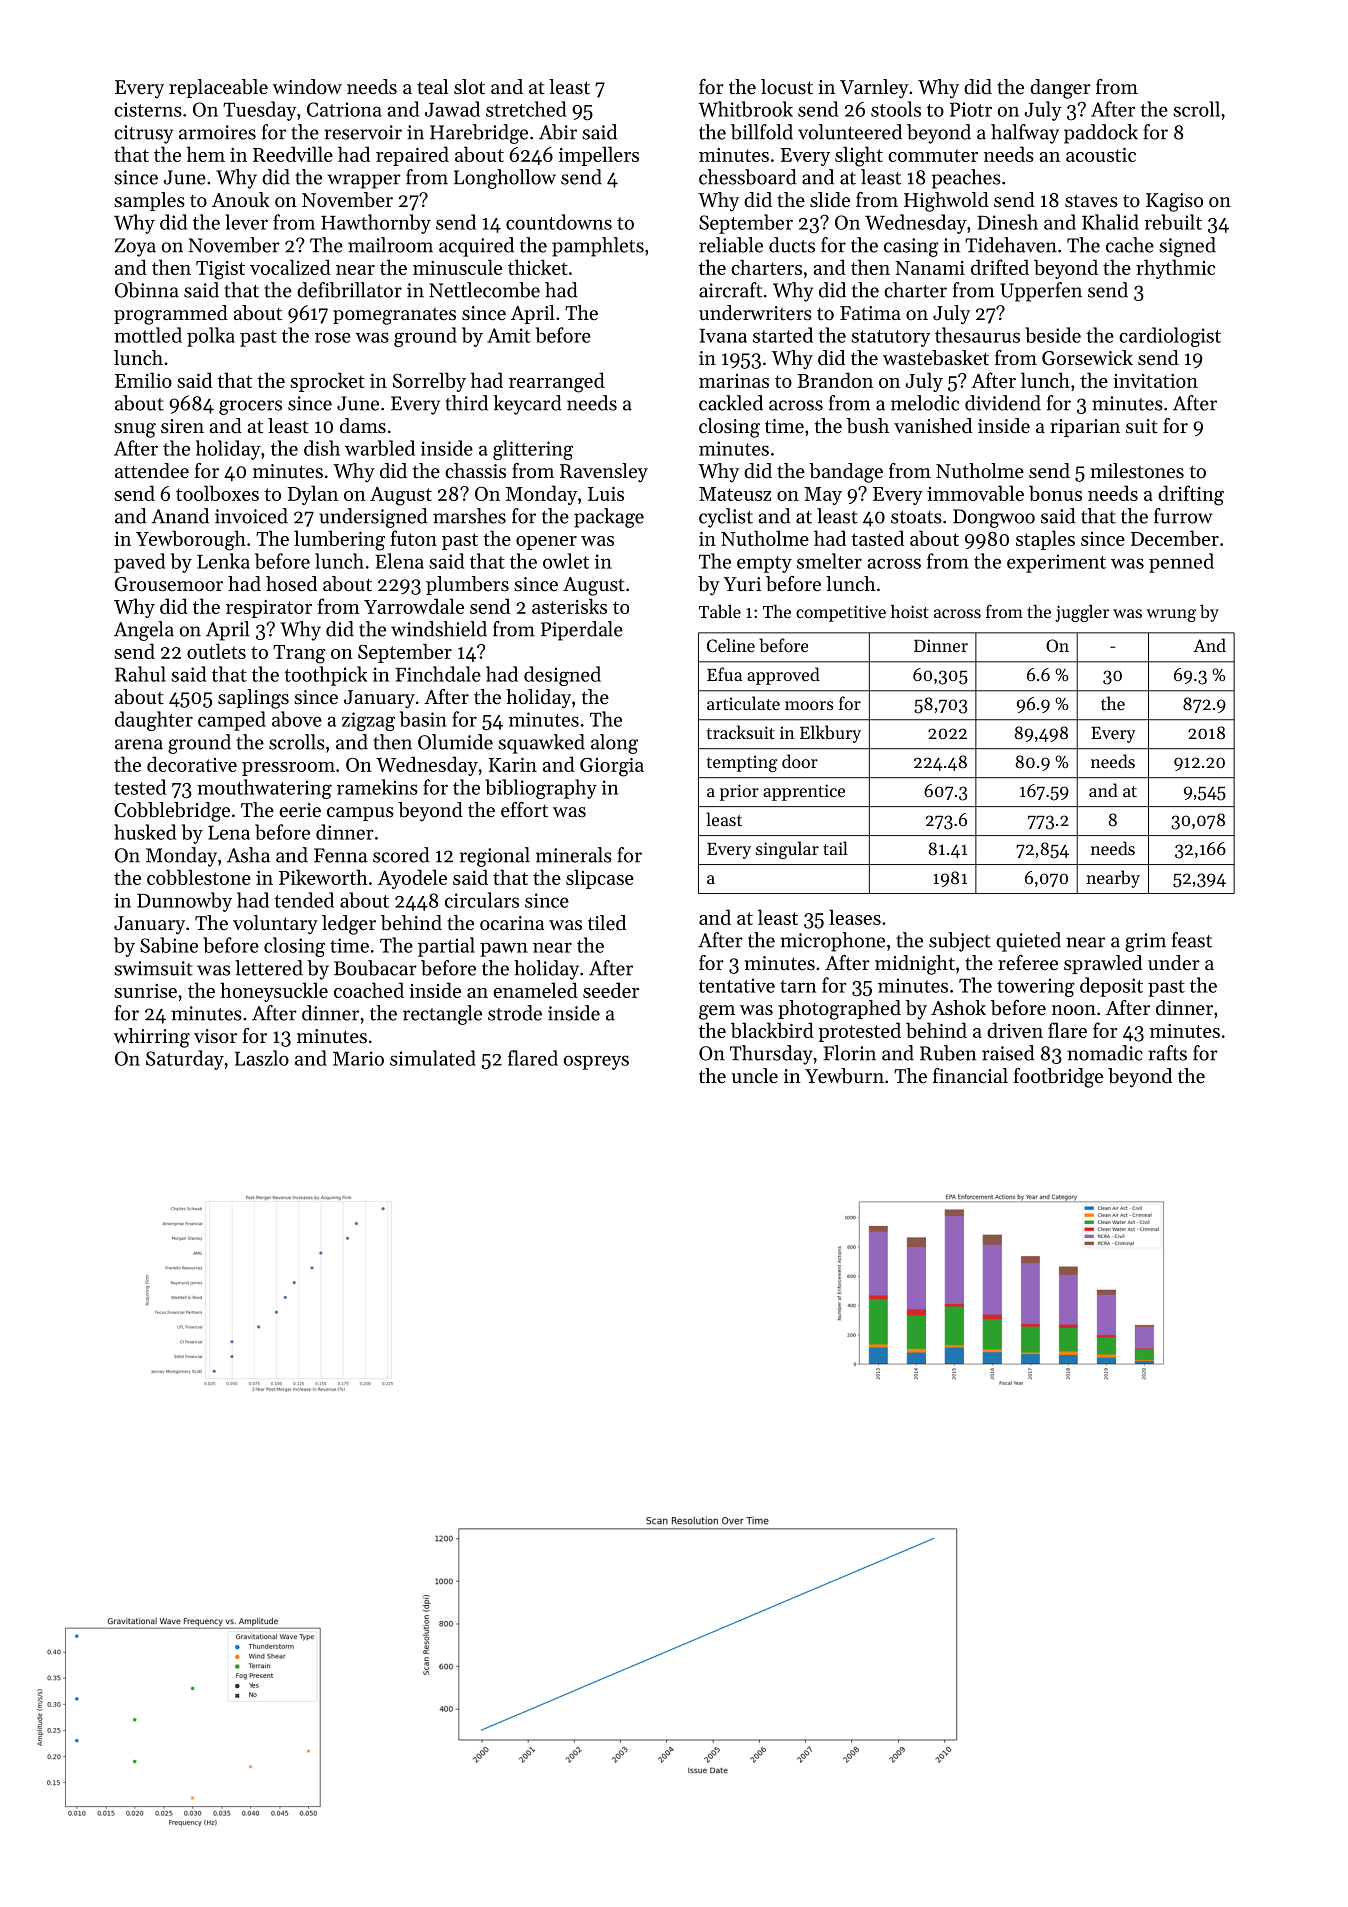 This screenshot has height=1907, width=1348. I want to click on along, so click(614, 744).
